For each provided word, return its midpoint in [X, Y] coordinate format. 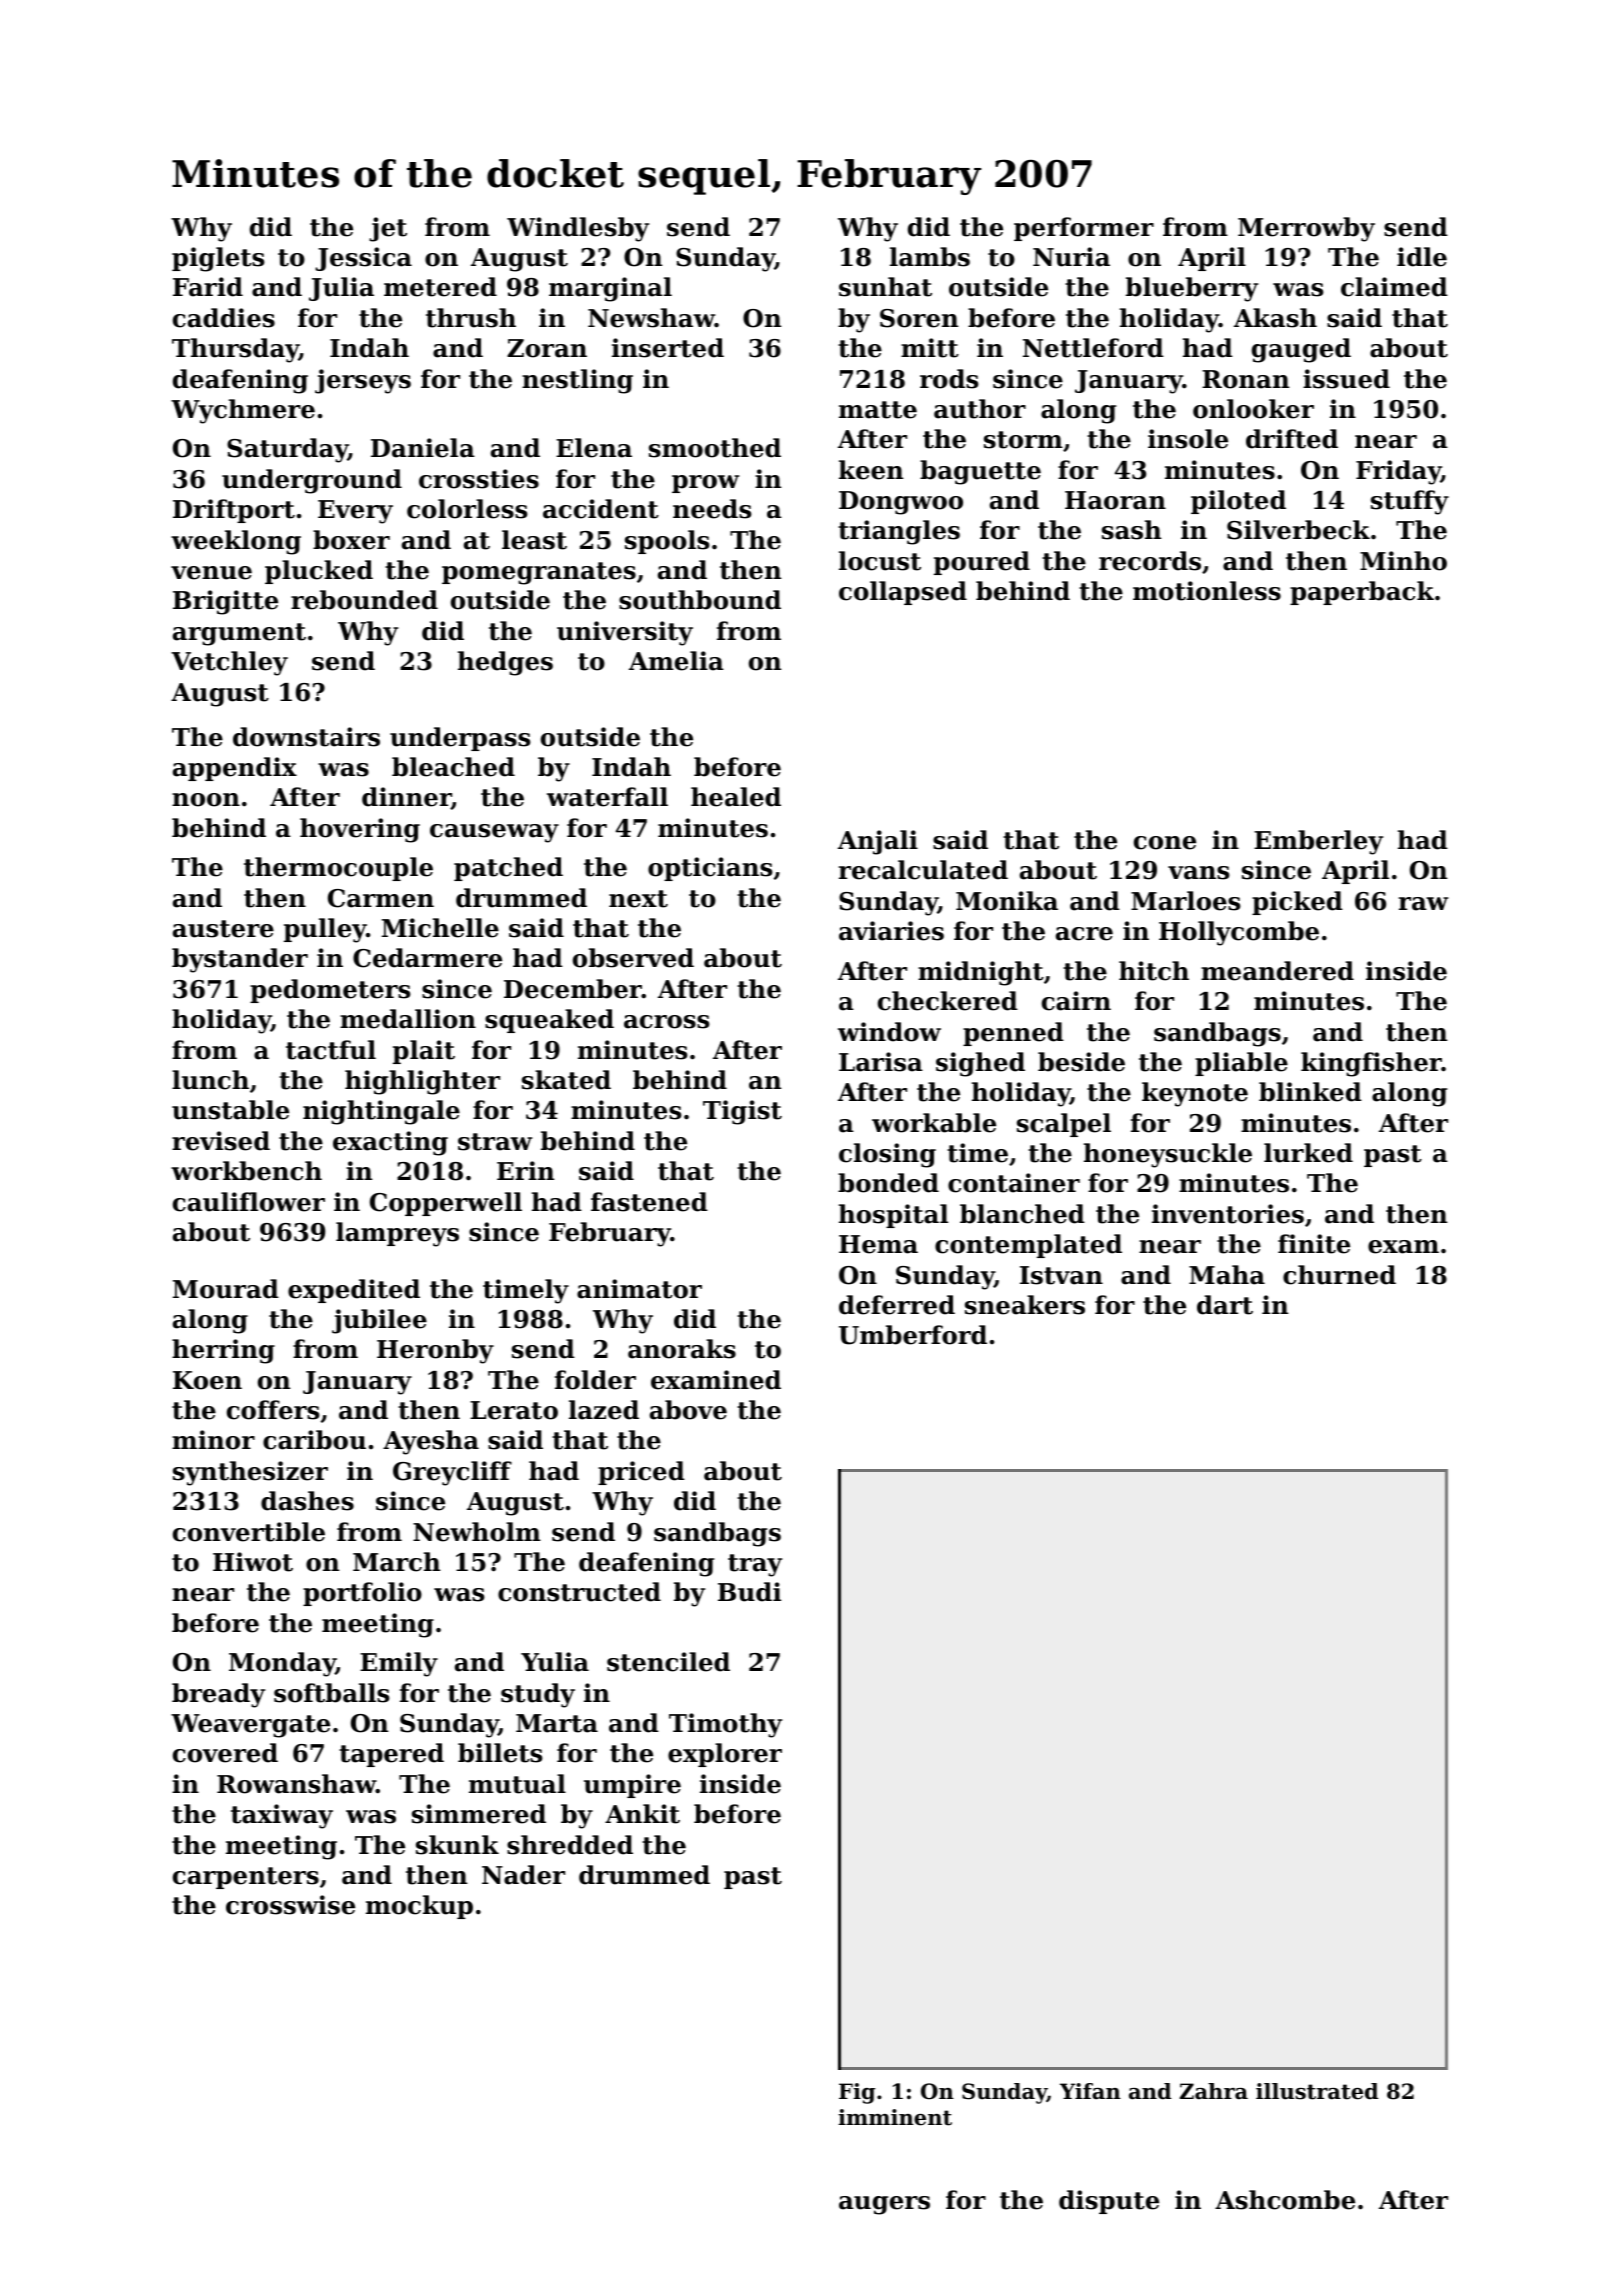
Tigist [742, 1112]
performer [1084, 229]
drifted [1292, 439]
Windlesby [578, 229]
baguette [980, 472]
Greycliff [452, 1473]
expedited [354, 1291]
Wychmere [243, 411]
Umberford [913, 1335]
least [534, 540]
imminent [895, 2117]
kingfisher [1371, 1064]
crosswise [290, 1905]
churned [1339, 1275]
